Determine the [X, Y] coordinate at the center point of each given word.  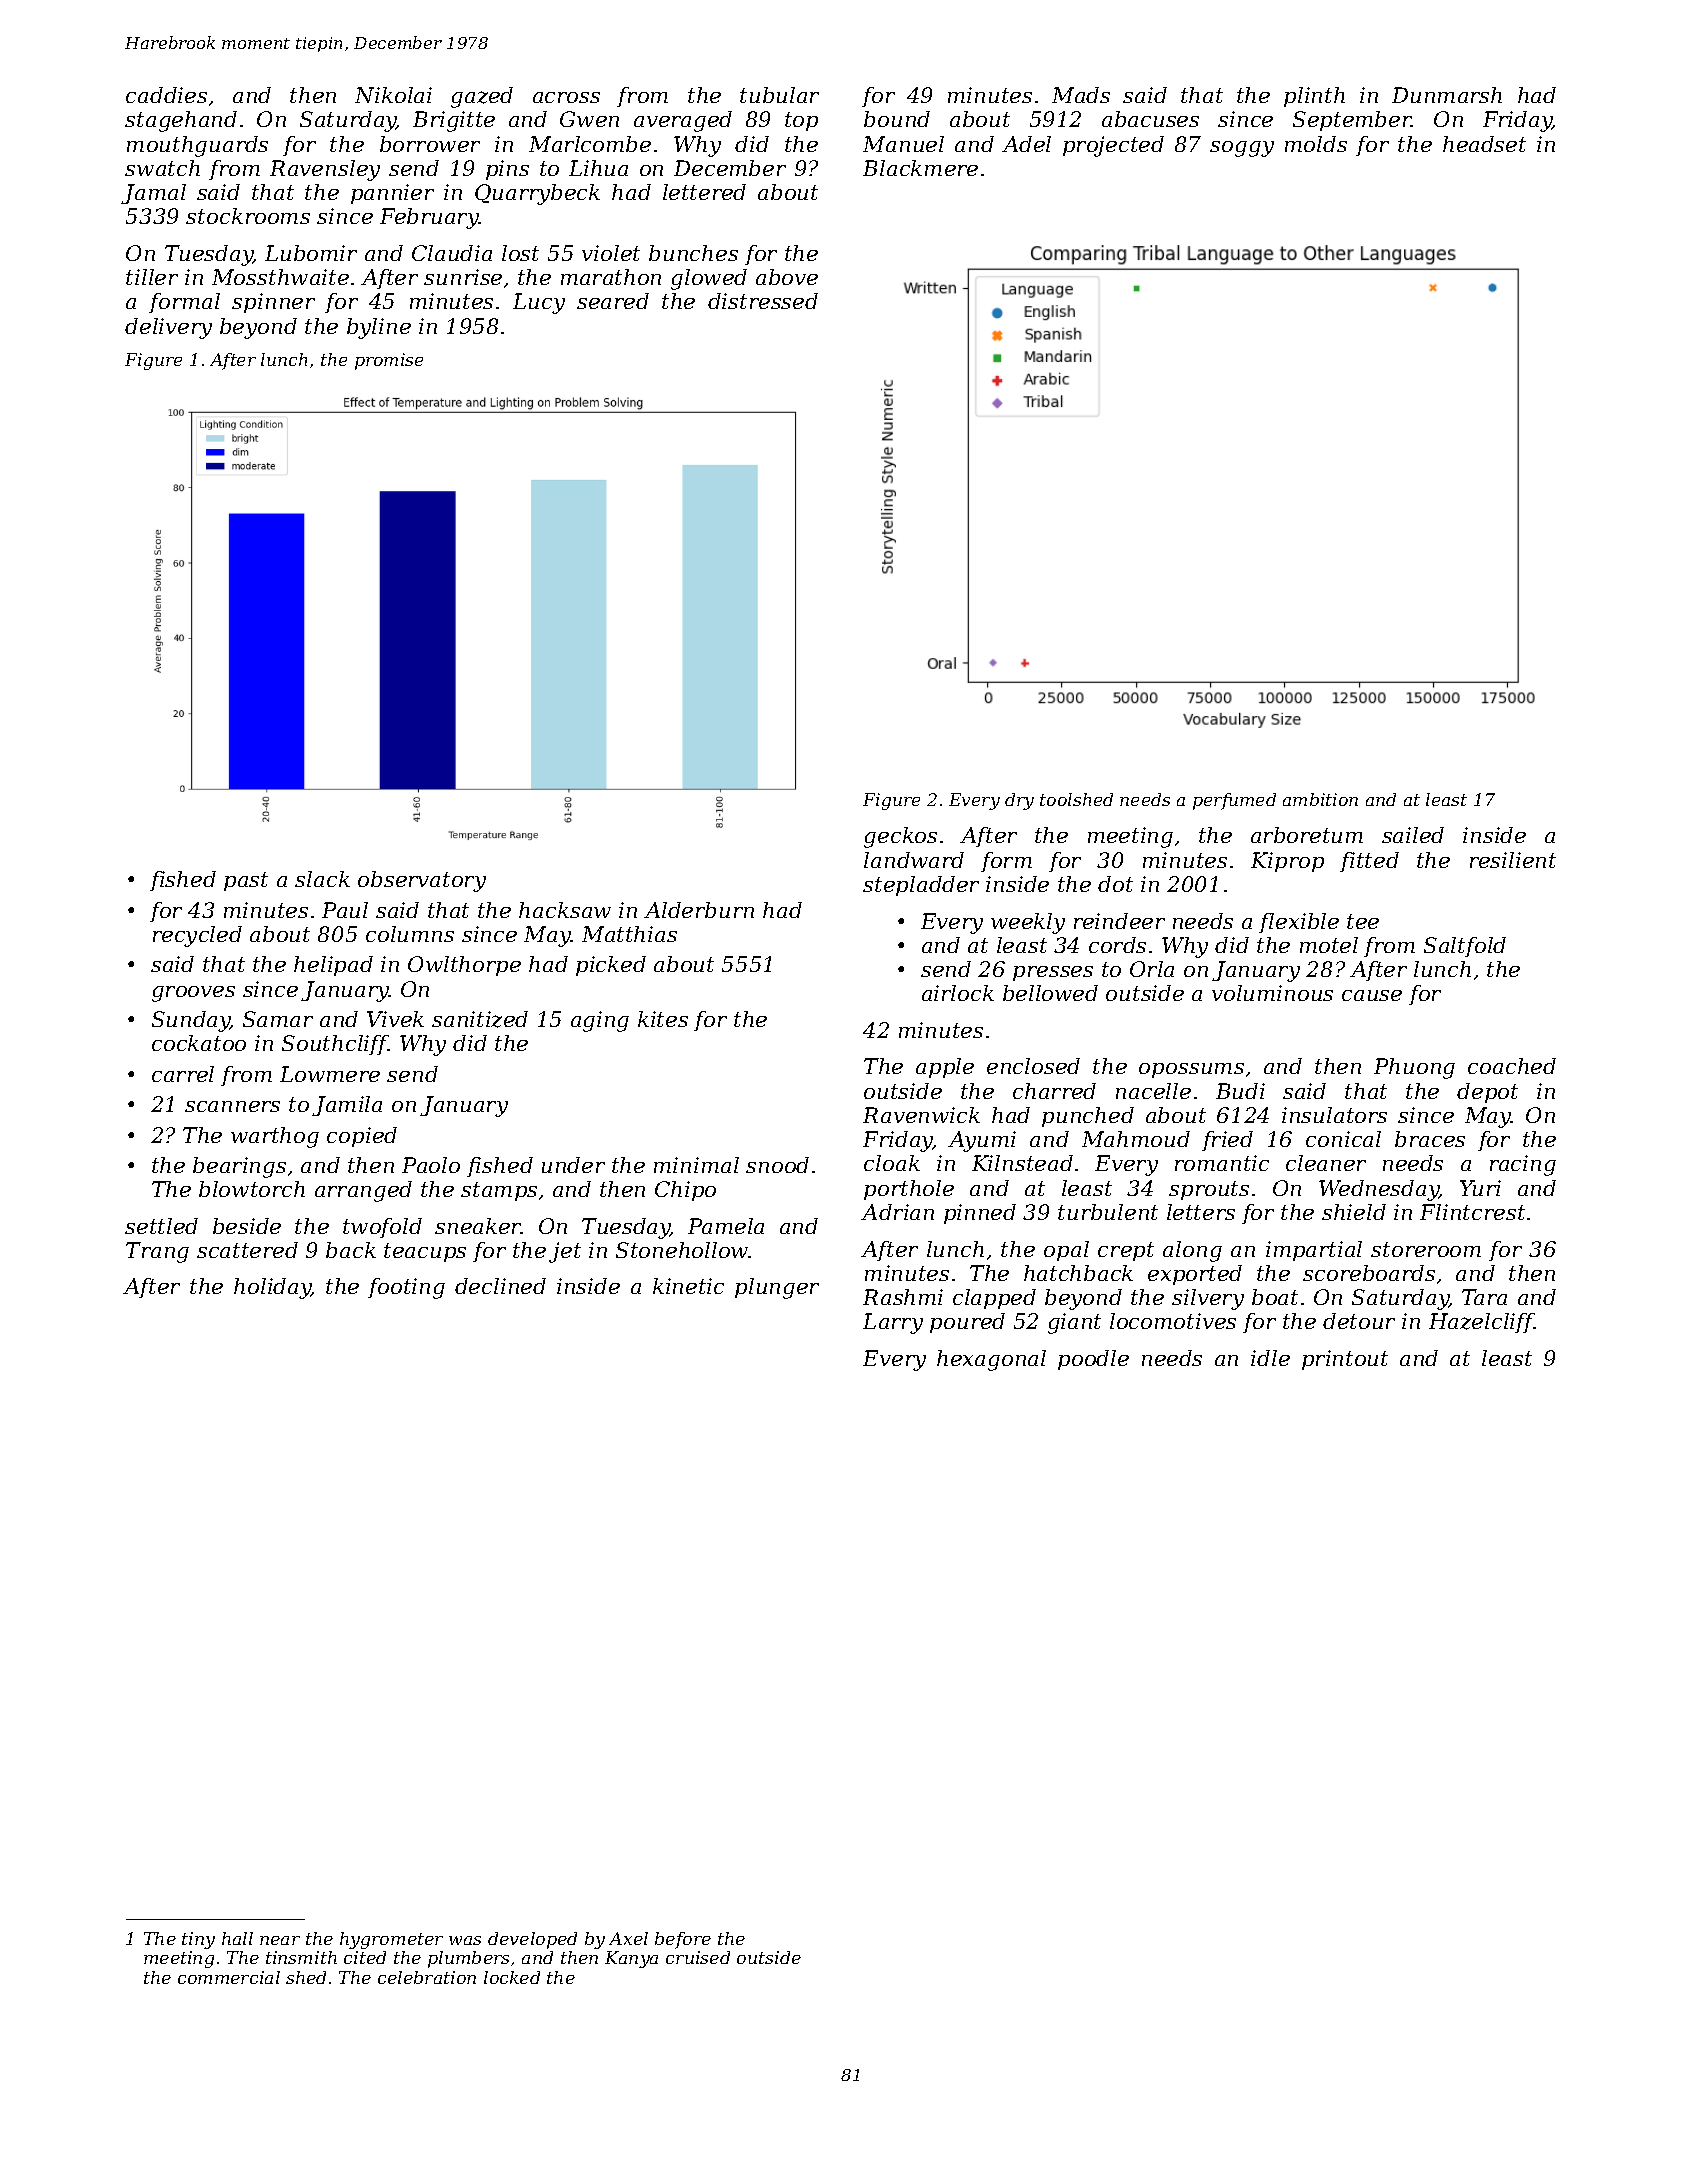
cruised [698, 1957]
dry [1019, 801]
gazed [482, 97]
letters [1201, 1212]
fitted [1369, 862]
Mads [1081, 95]
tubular [779, 95]
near [280, 1940]
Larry [893, 1323]
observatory [422, 881]
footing [406, 1288]
